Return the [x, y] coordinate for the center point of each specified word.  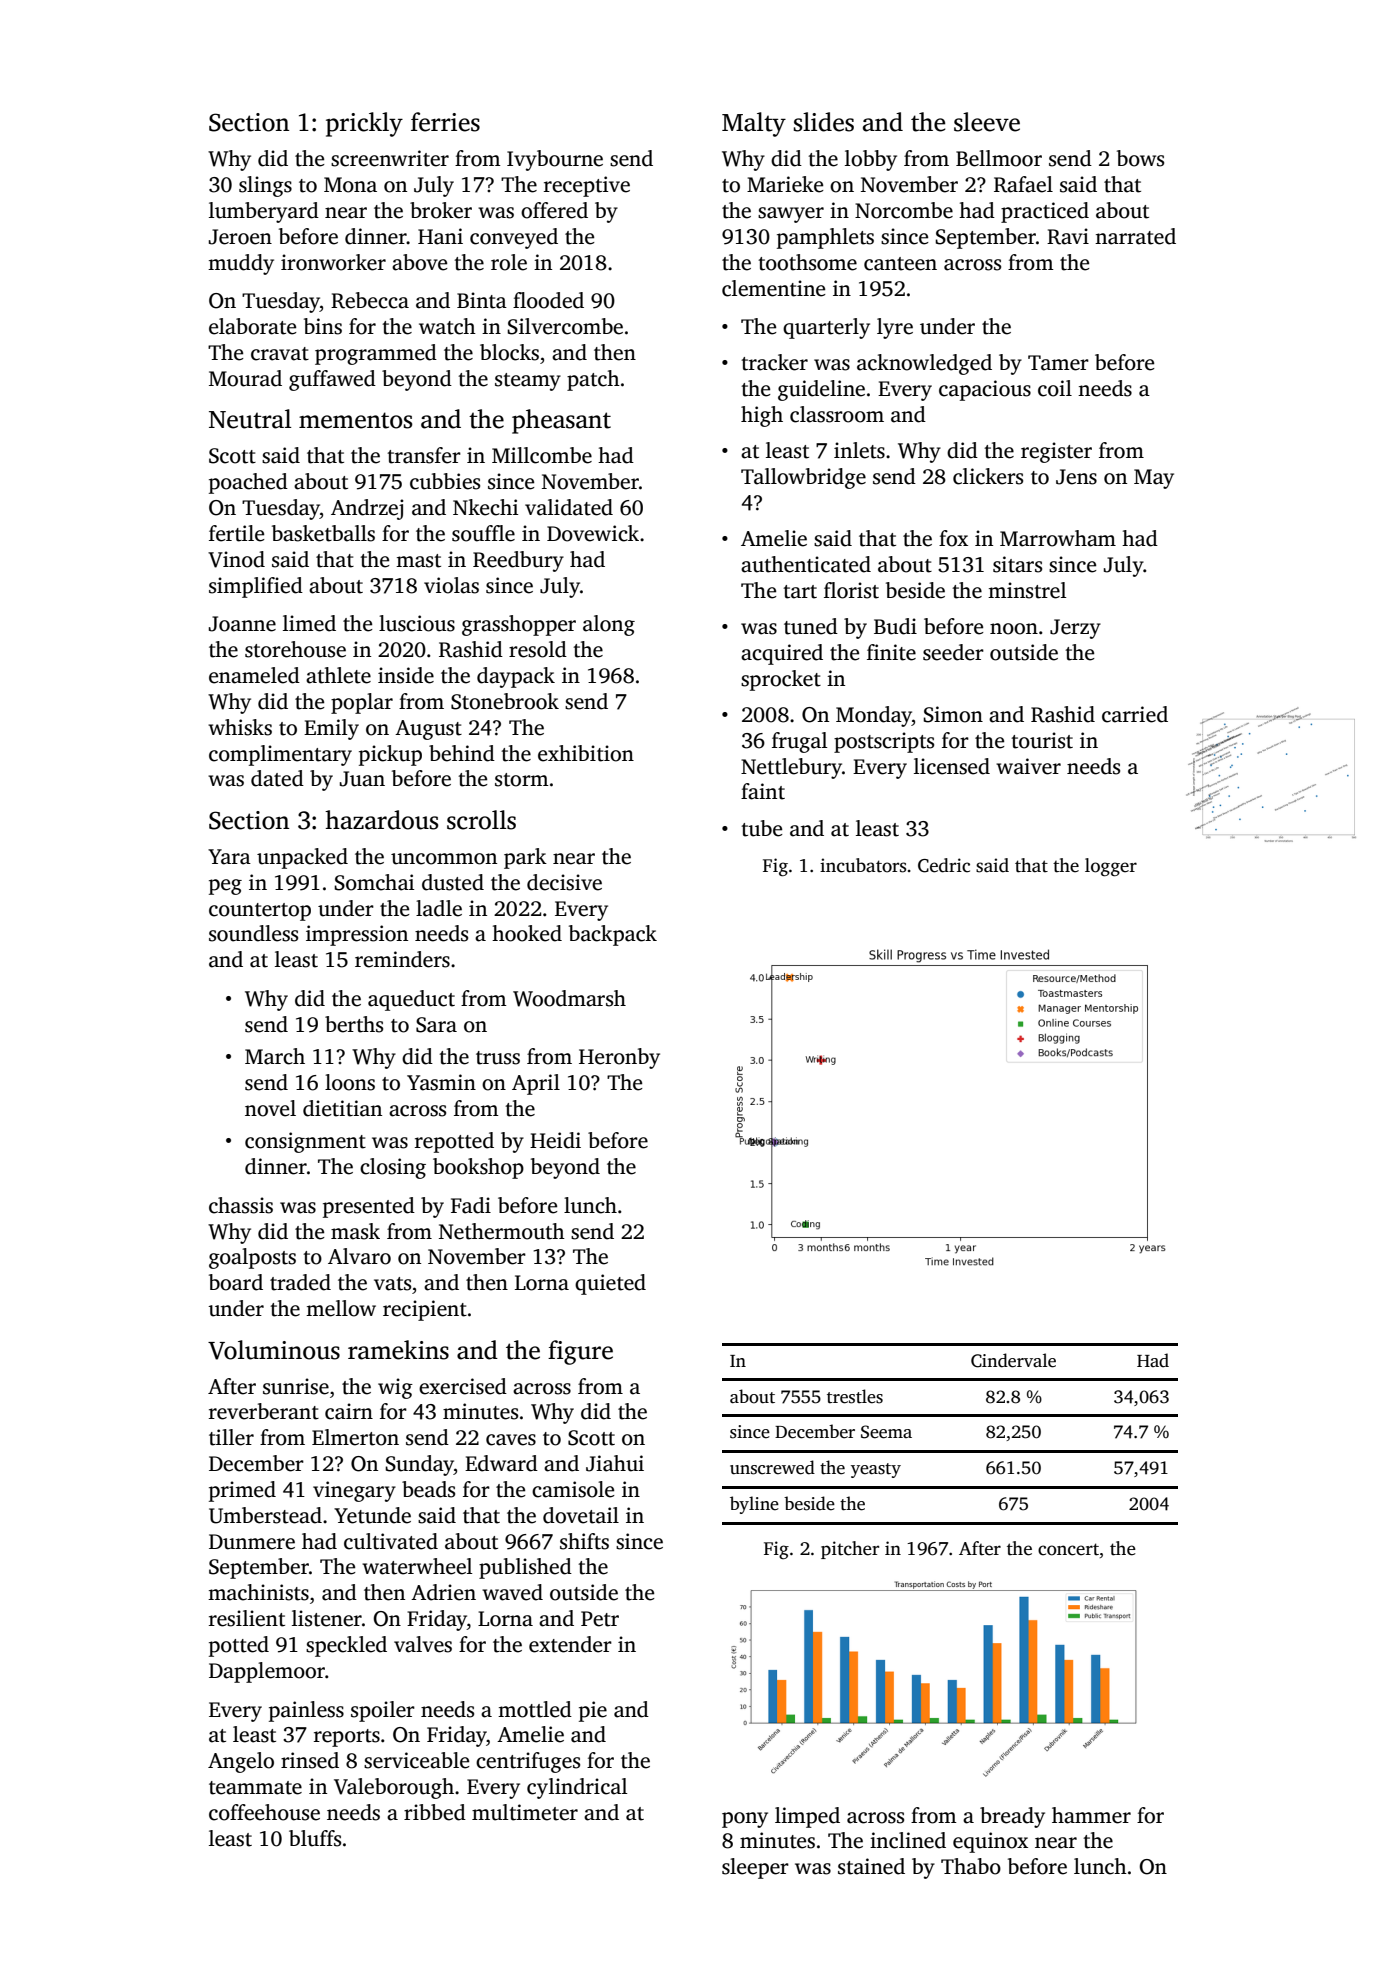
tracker [774, 362]
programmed [376, 354]
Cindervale [1013, 1360]
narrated [1135, 236]
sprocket [781, 680]
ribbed [435, 1812]
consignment [305, 1142]
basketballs [323, 533]
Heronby [619, 1058]
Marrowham [1058, 538]
